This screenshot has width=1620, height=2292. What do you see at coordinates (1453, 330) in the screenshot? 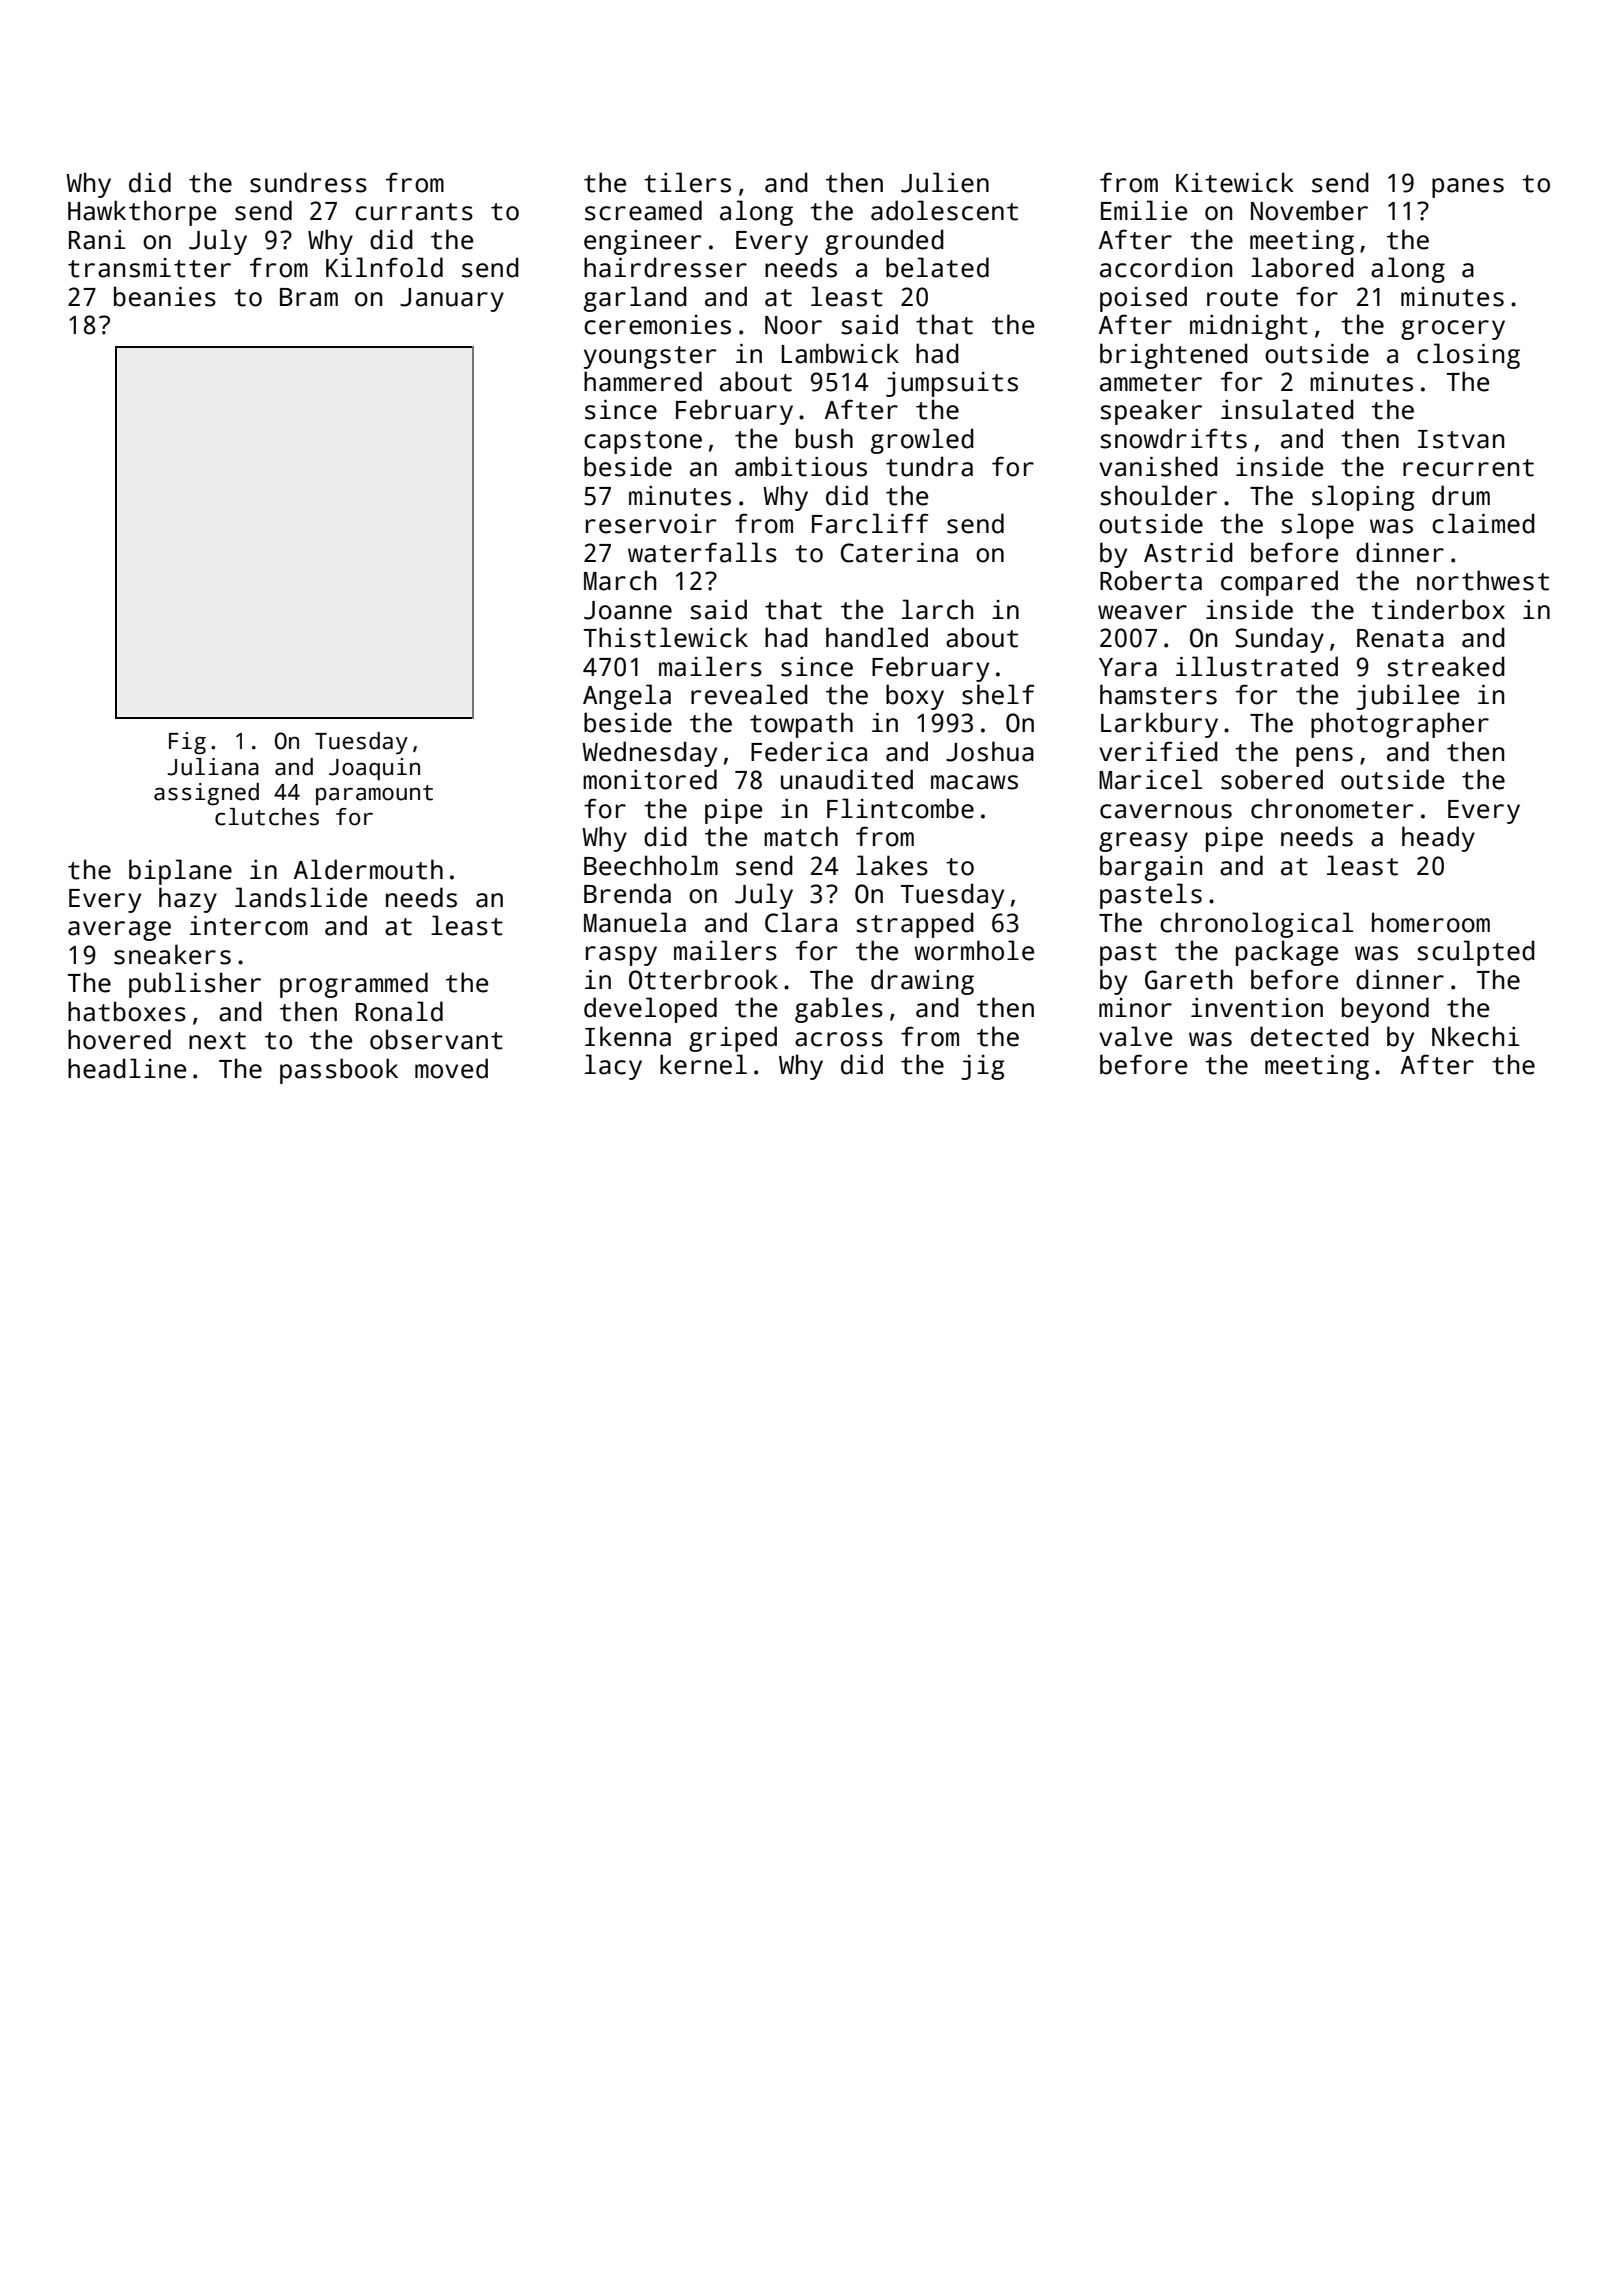
I see `grocery` at bounding box center [1453, 330].
